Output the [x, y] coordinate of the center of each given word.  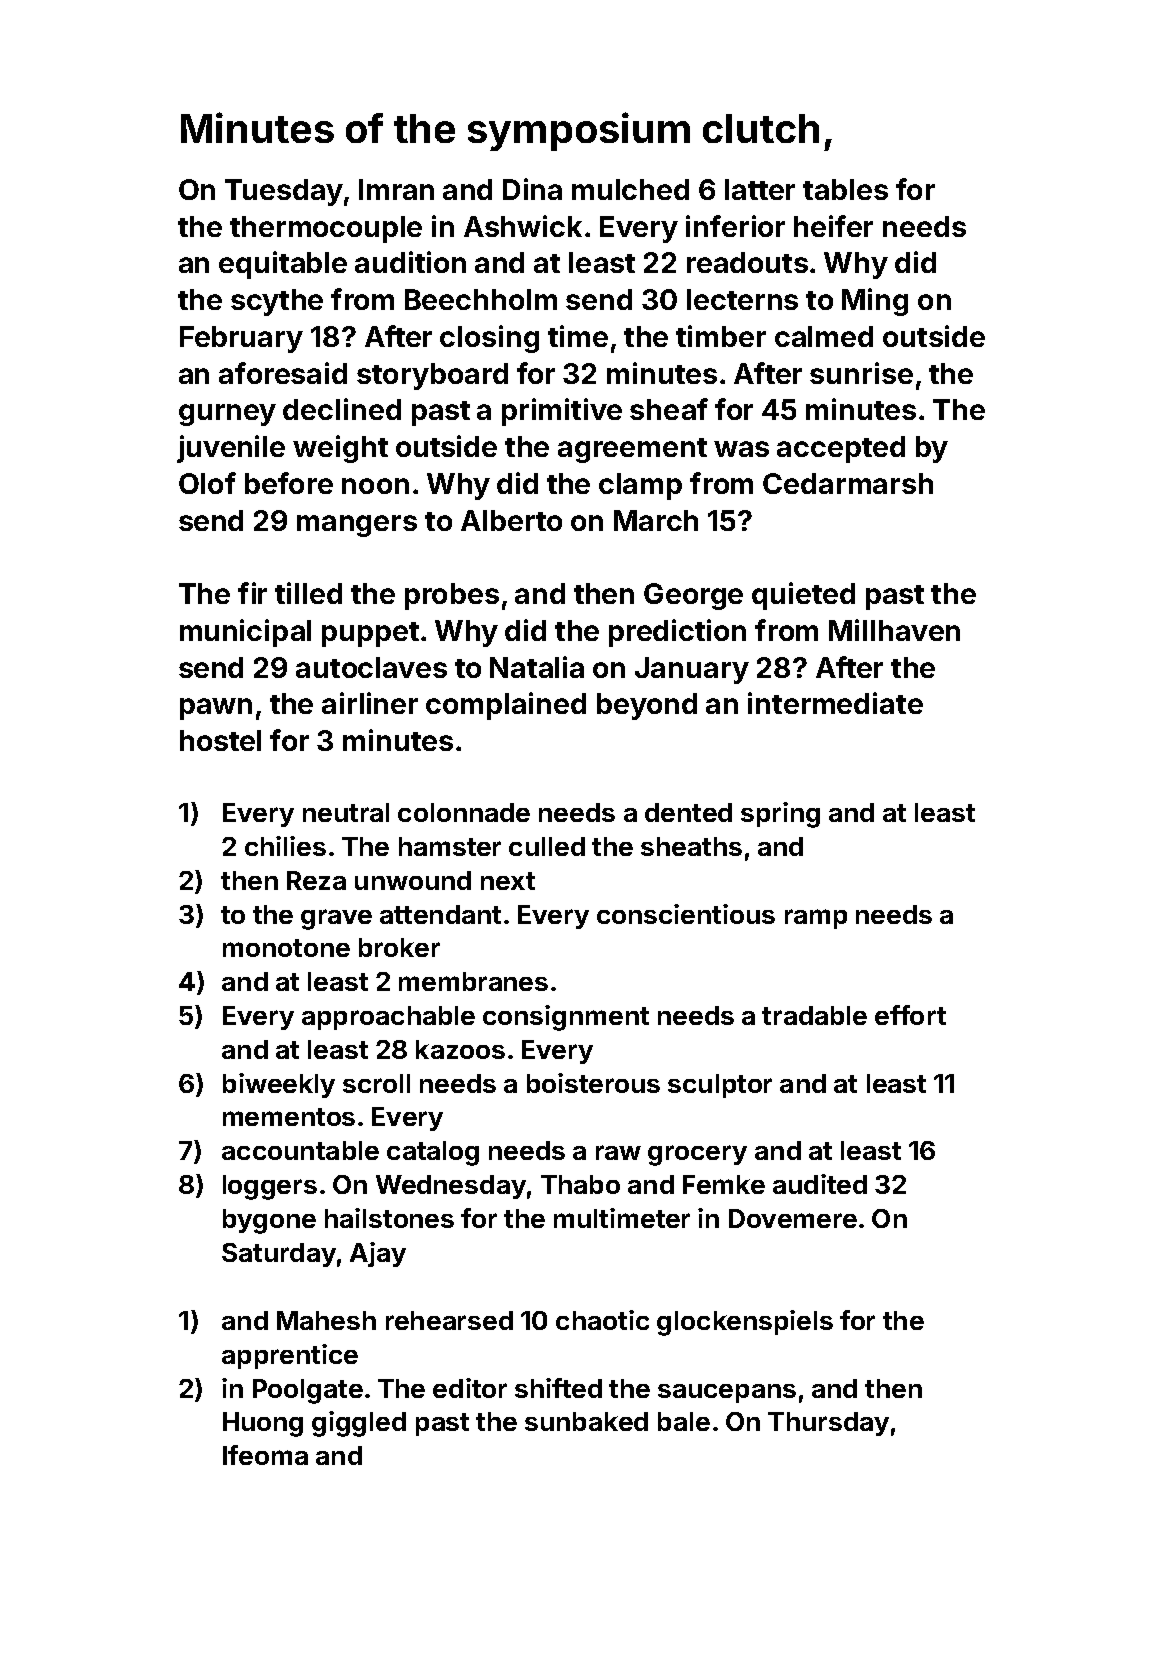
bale [684, 1421]
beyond [647, 706]
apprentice [290, 1356]
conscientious [686, 914]
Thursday [828, 1424]
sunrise [861, 373]
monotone [286, 948]
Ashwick [523, 226]
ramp [816, 919]
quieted [803, 596]
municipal [245, 633]
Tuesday [284, 192]
